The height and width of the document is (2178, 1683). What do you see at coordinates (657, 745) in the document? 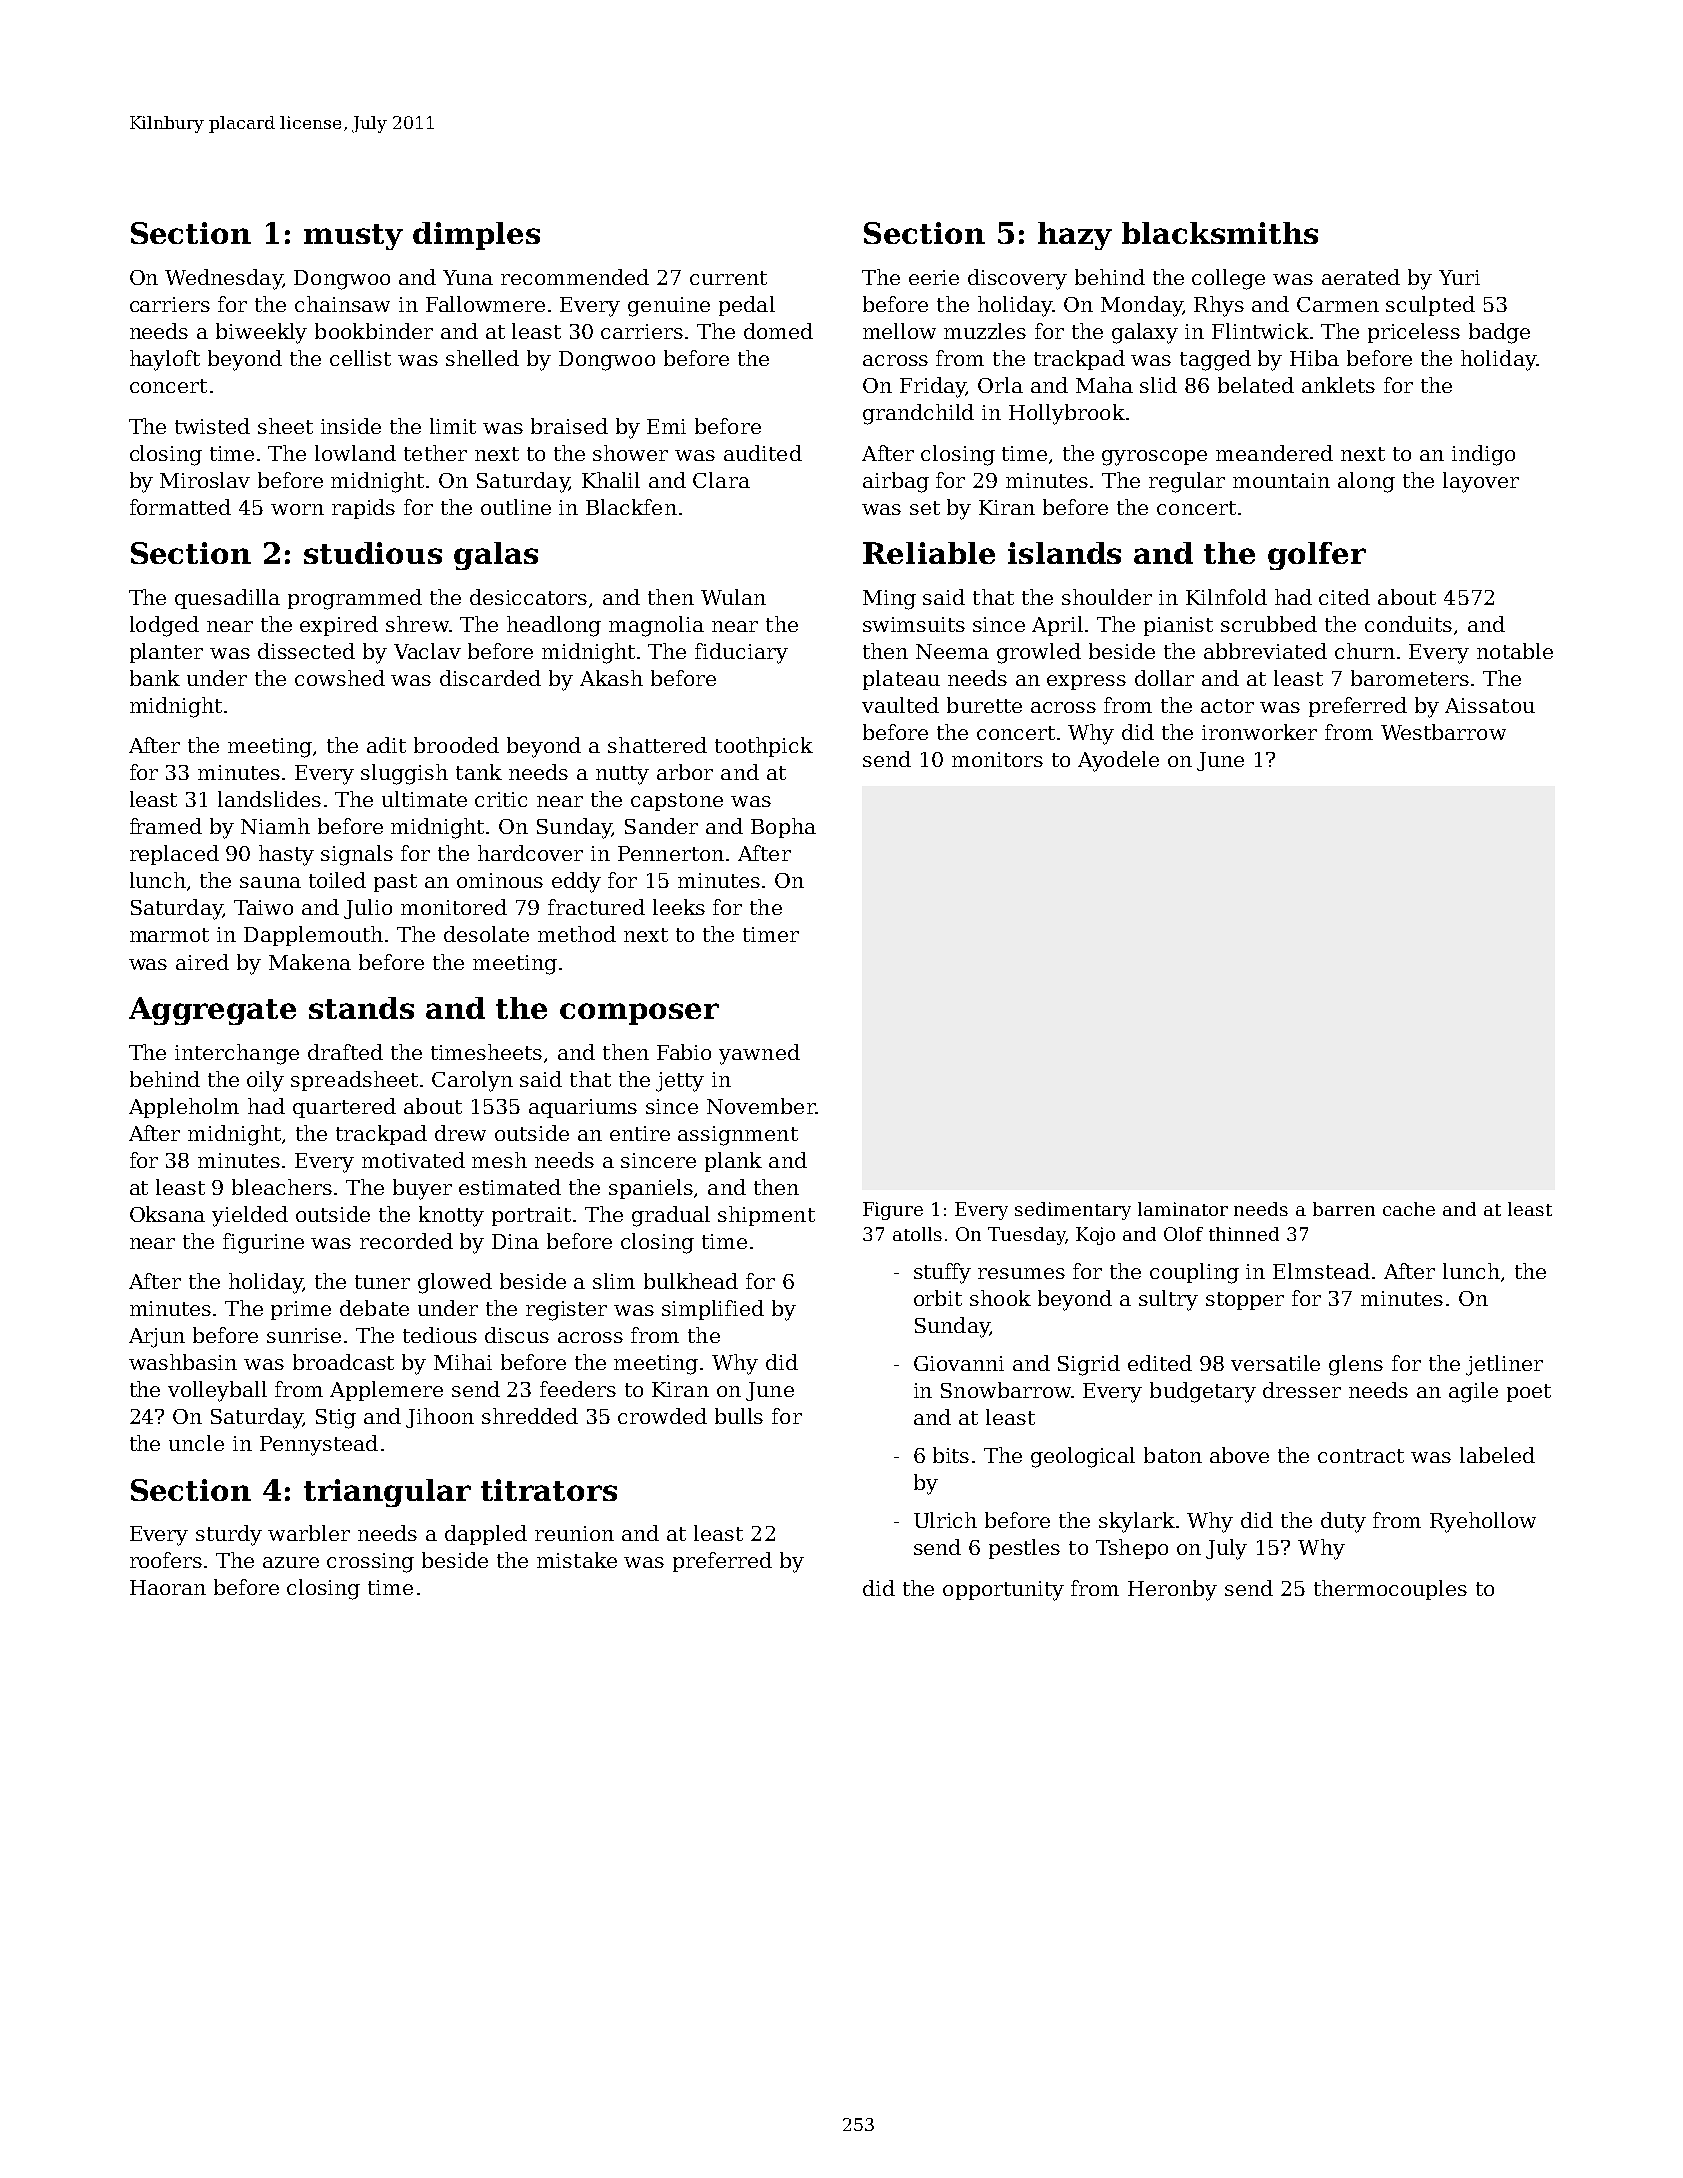
I see `shattered` at bounding box center [657, 745].
